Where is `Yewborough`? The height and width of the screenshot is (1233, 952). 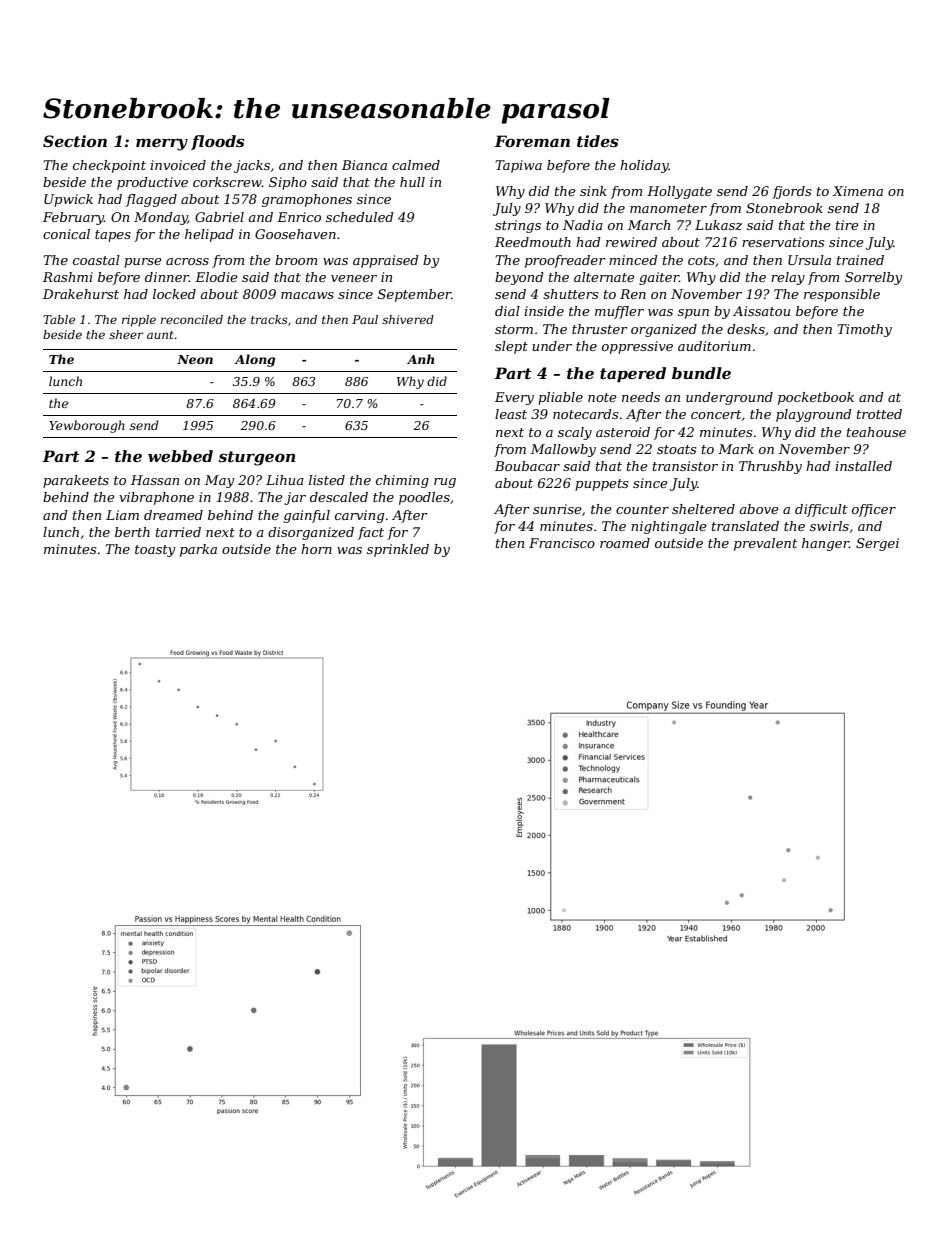
Yewborough is located at coordinates (87, 426).
